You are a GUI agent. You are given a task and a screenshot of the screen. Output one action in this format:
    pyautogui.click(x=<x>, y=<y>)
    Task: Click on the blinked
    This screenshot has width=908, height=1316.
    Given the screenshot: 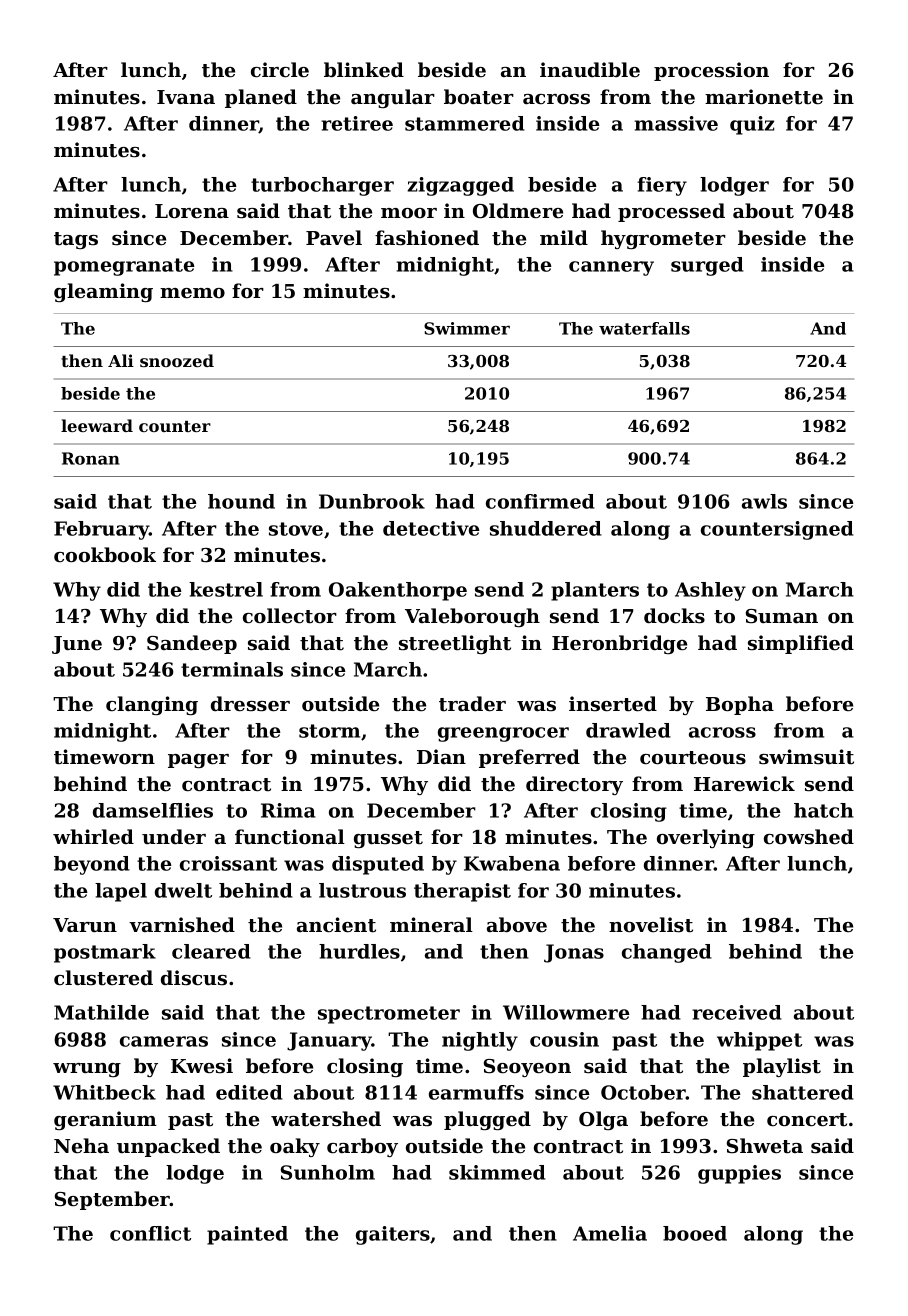 What is the action you would take?
    pyautogui.click(x=364, y=70)
